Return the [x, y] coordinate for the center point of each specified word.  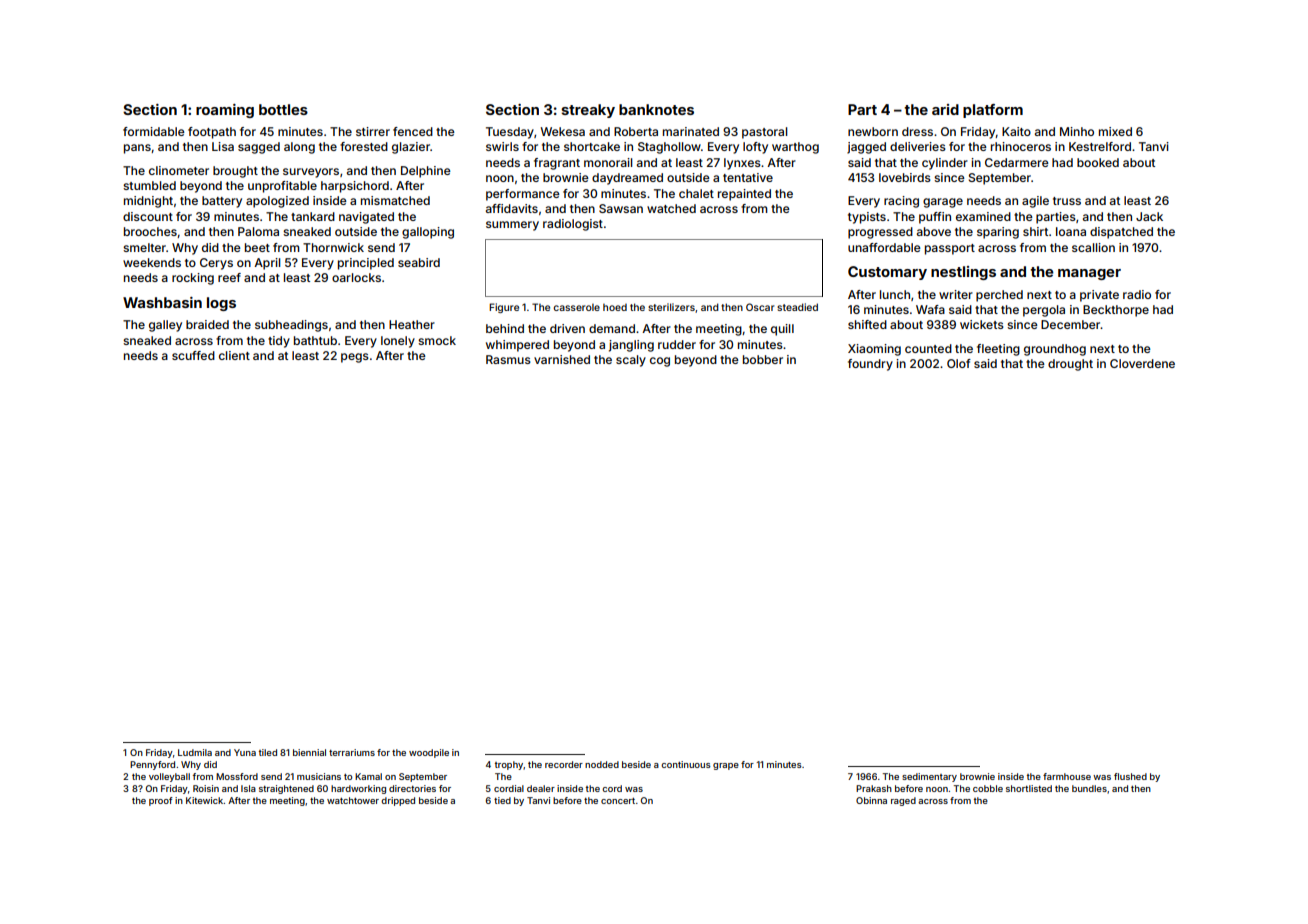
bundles [1089, 788]
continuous [686, 764]
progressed [880, 233]
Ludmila [195, 752]
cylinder [945, 164]
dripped [398, 801]
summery [512, 226]
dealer [541, 788]
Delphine [426, 172]
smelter [144, 247]
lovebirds [905, 177]
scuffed [193, 355]
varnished [562, 359]
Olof [959, 363]
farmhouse [1067, 776]
